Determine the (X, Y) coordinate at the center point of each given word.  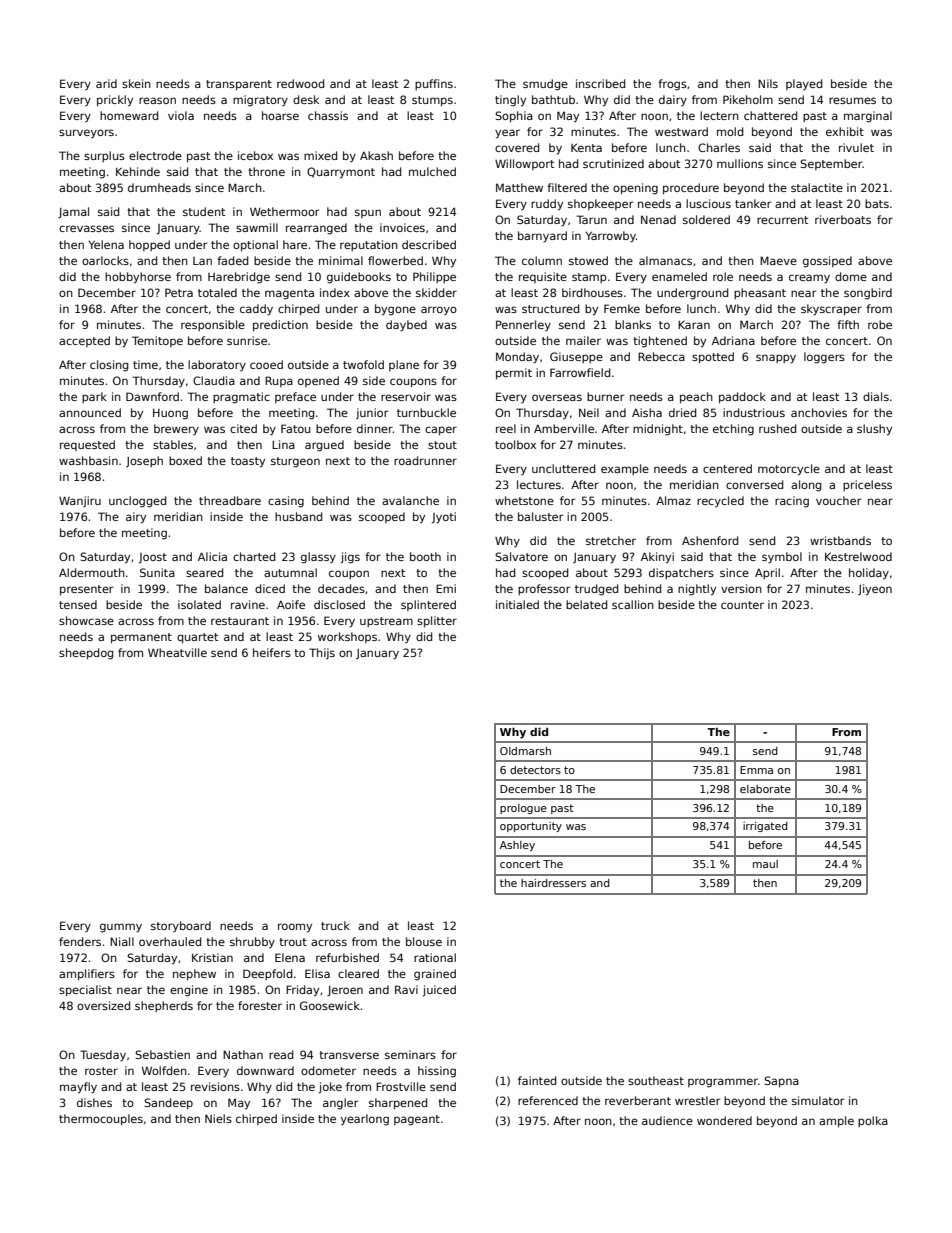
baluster (540, 516)
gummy (121, 928)
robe (880, 324)
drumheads (159, 187)
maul (765, 864)
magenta (289, 294)
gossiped (827, 262)
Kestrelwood (858, 556)
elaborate (765, 789)
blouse (424, 941)
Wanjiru (80, 501)
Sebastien (162, 1054)
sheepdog (86, 654)
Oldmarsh (525, 751)
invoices (402, 227)
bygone (395, 310)
